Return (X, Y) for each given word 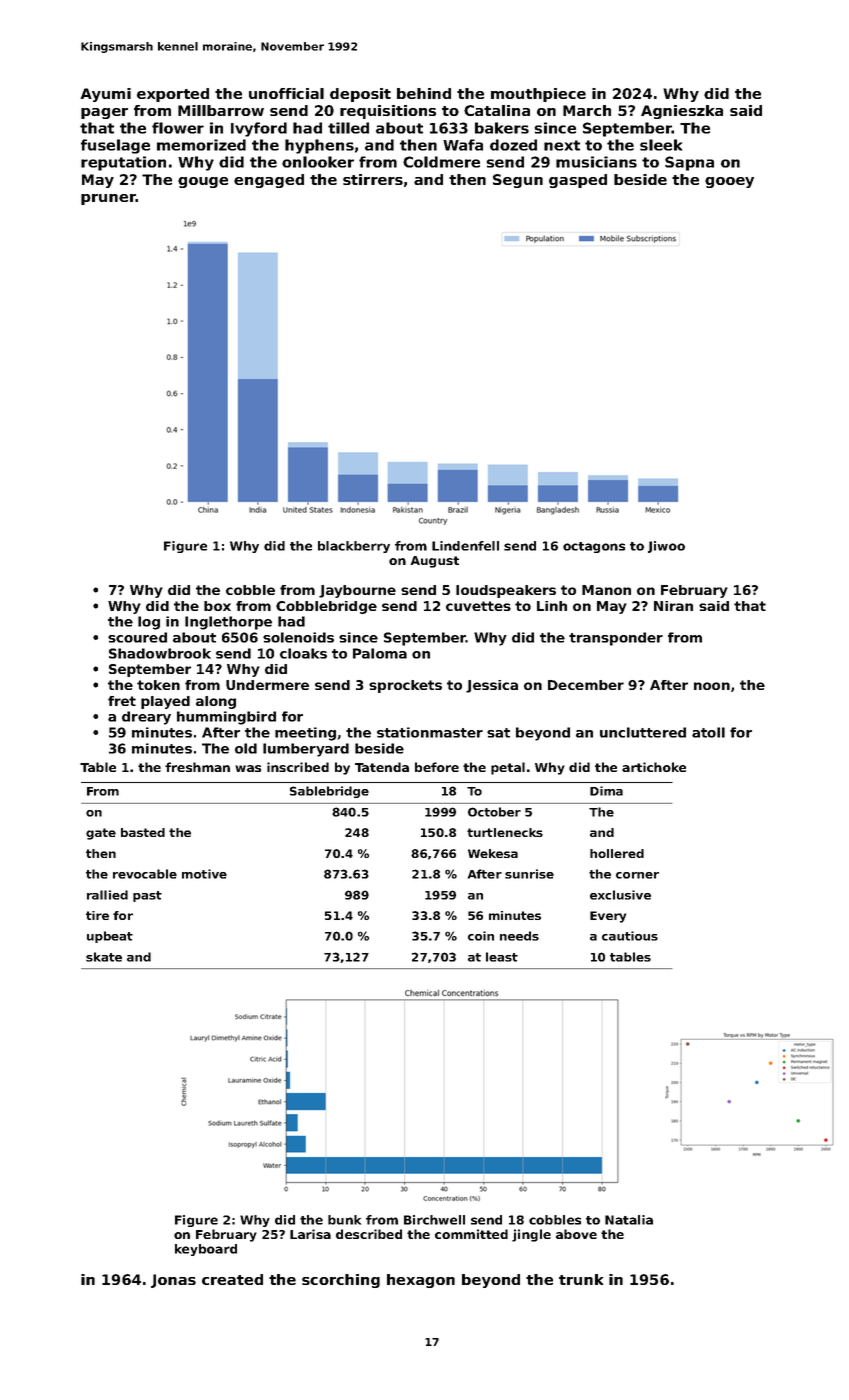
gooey (729, 182)
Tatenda (382, 767)
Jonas (173, 1281)
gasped (578, 181)
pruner (108, 199)
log (149, 623)
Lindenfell (465, 546)
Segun (518, 181)
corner (637, 875)
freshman (197, 767)
